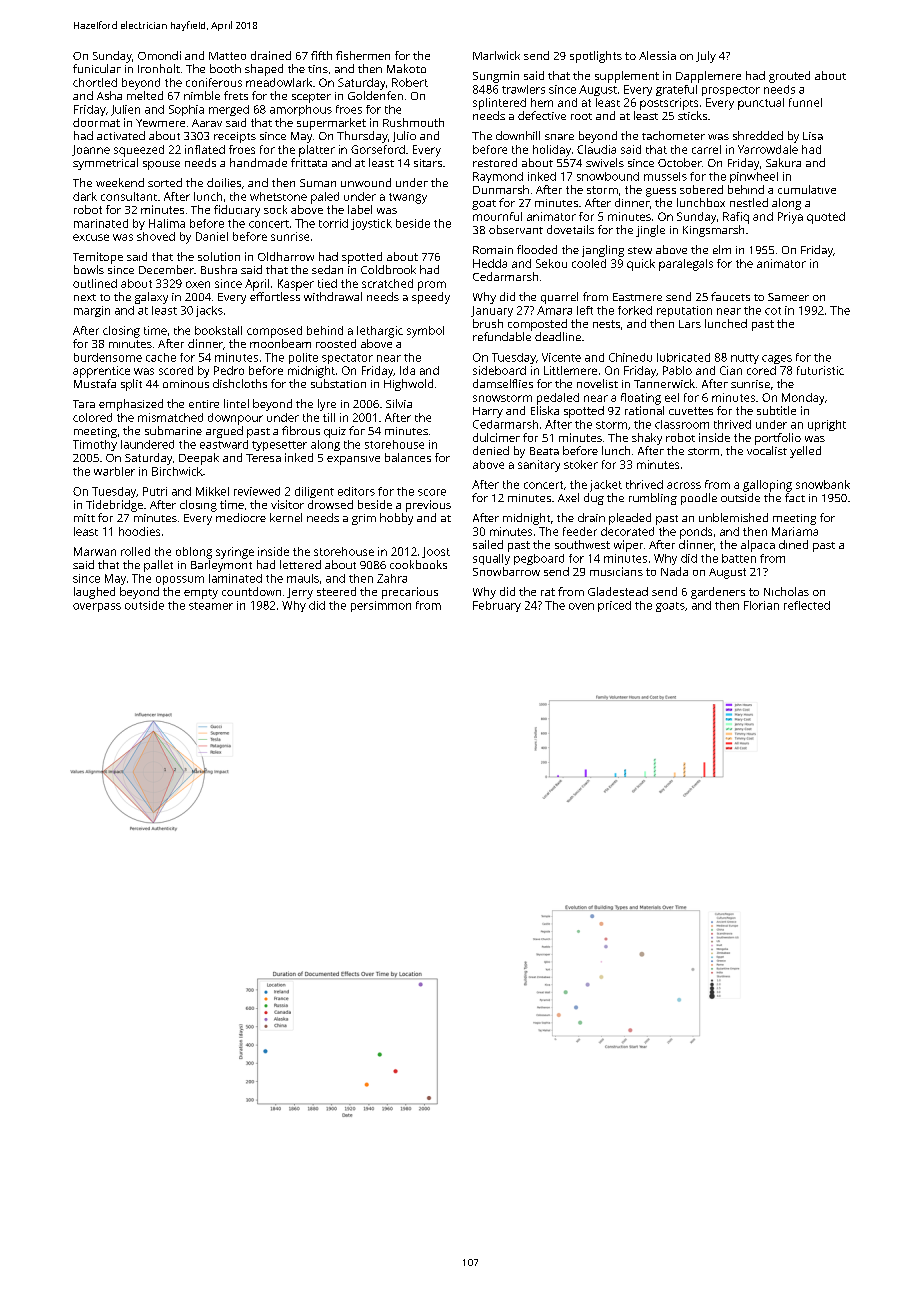 This image has height=1308, width=924. I want to click on lyre, so click(327, 405).
